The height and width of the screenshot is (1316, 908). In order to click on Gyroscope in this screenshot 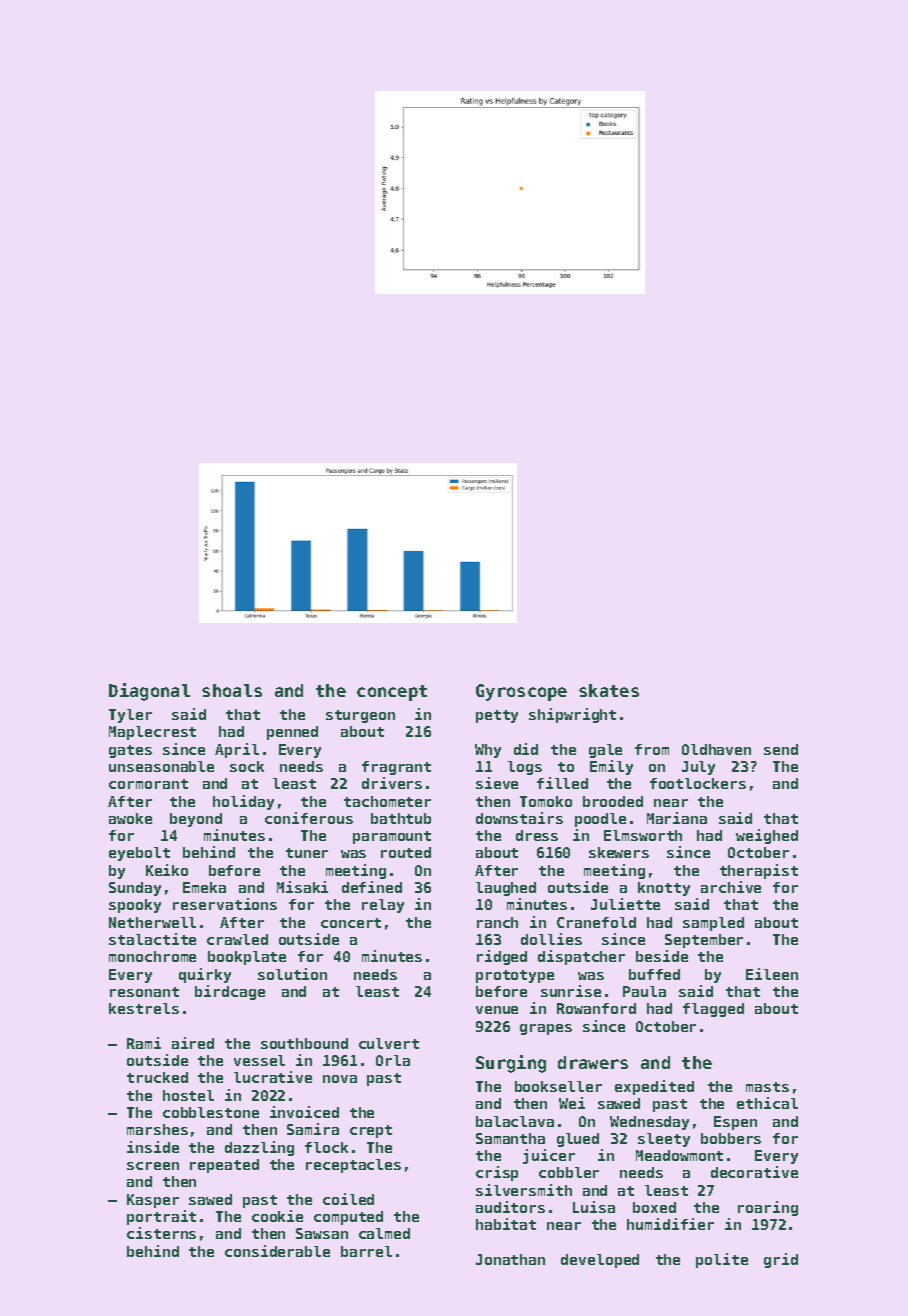, I will do `click(521, 692)`.
